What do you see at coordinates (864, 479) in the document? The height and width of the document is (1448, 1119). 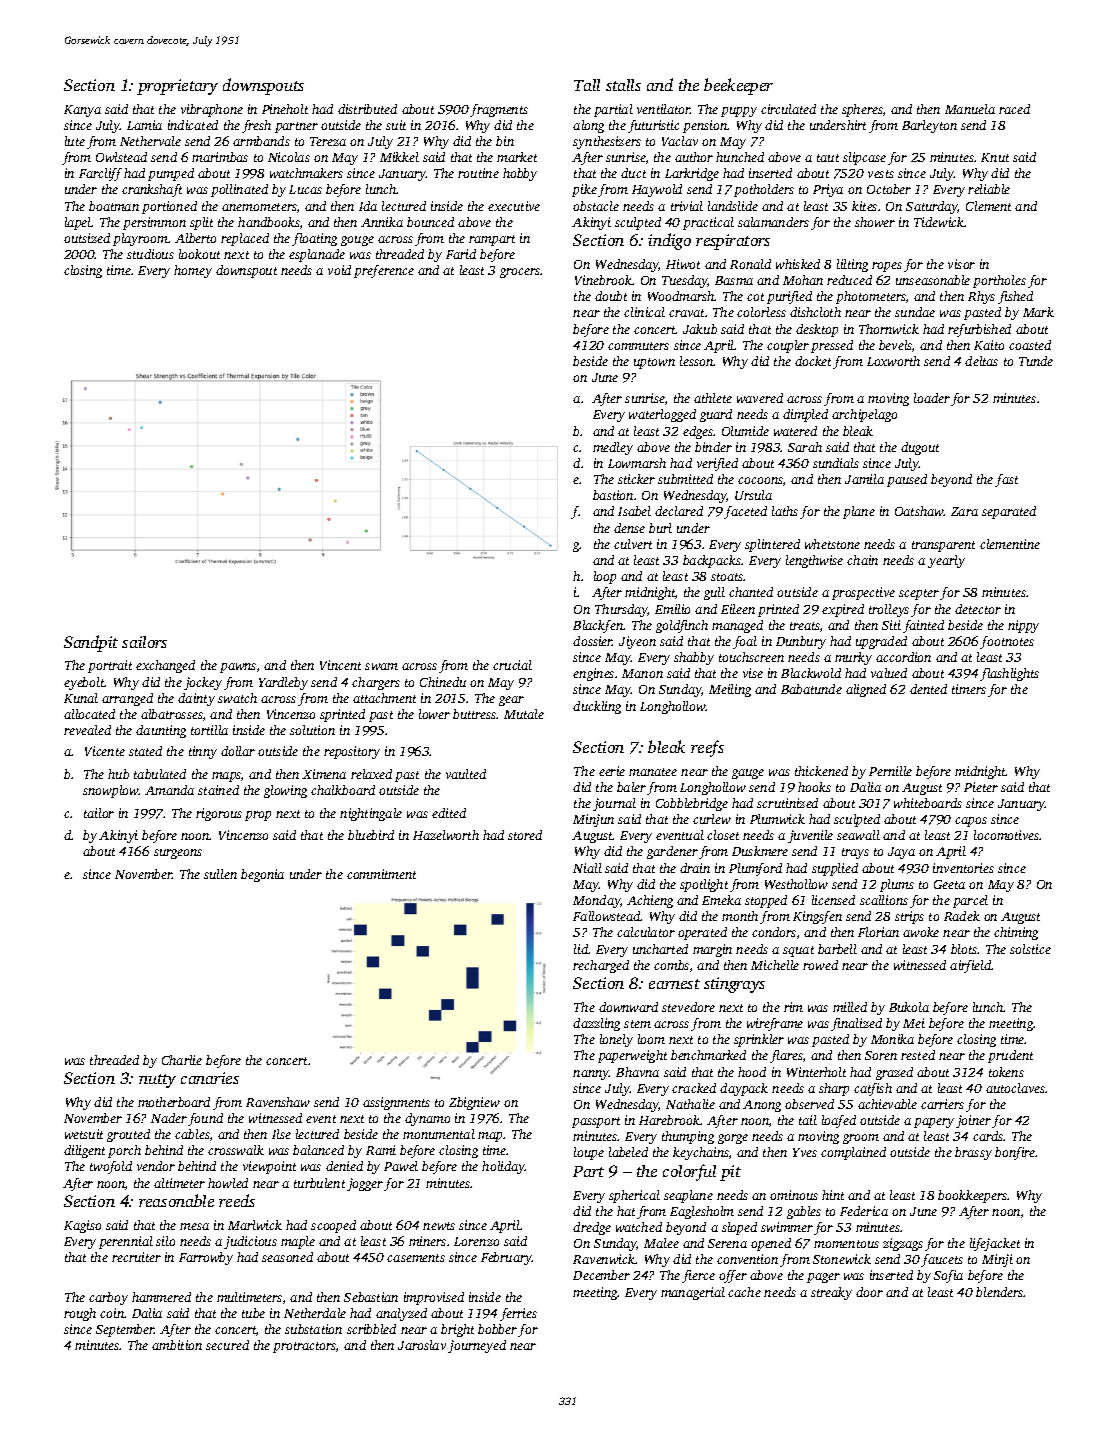 I see `Jamila` at bounding box center [864, 479].
